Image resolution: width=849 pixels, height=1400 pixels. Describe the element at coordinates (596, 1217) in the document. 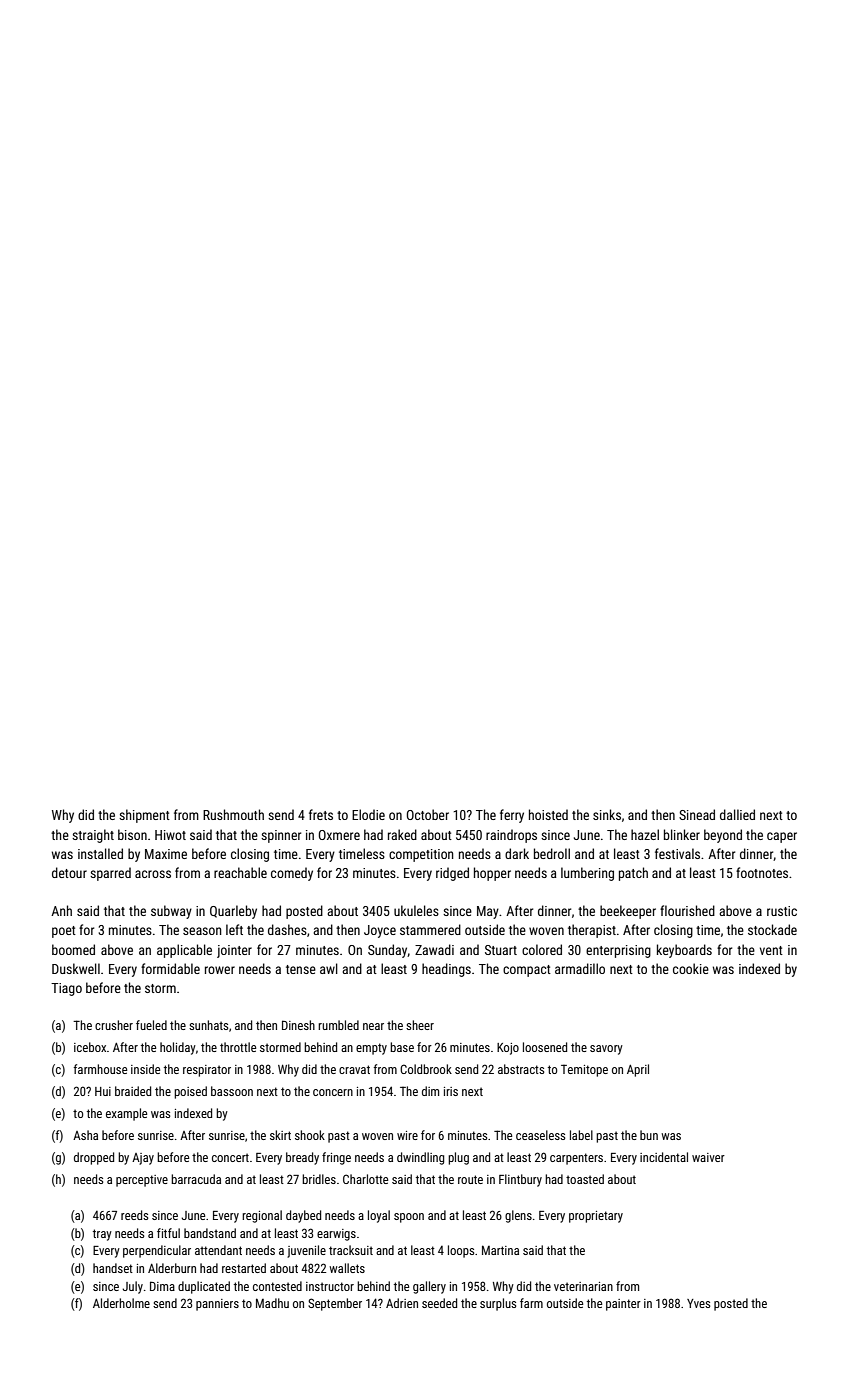

I see `proprietary` at that location.
